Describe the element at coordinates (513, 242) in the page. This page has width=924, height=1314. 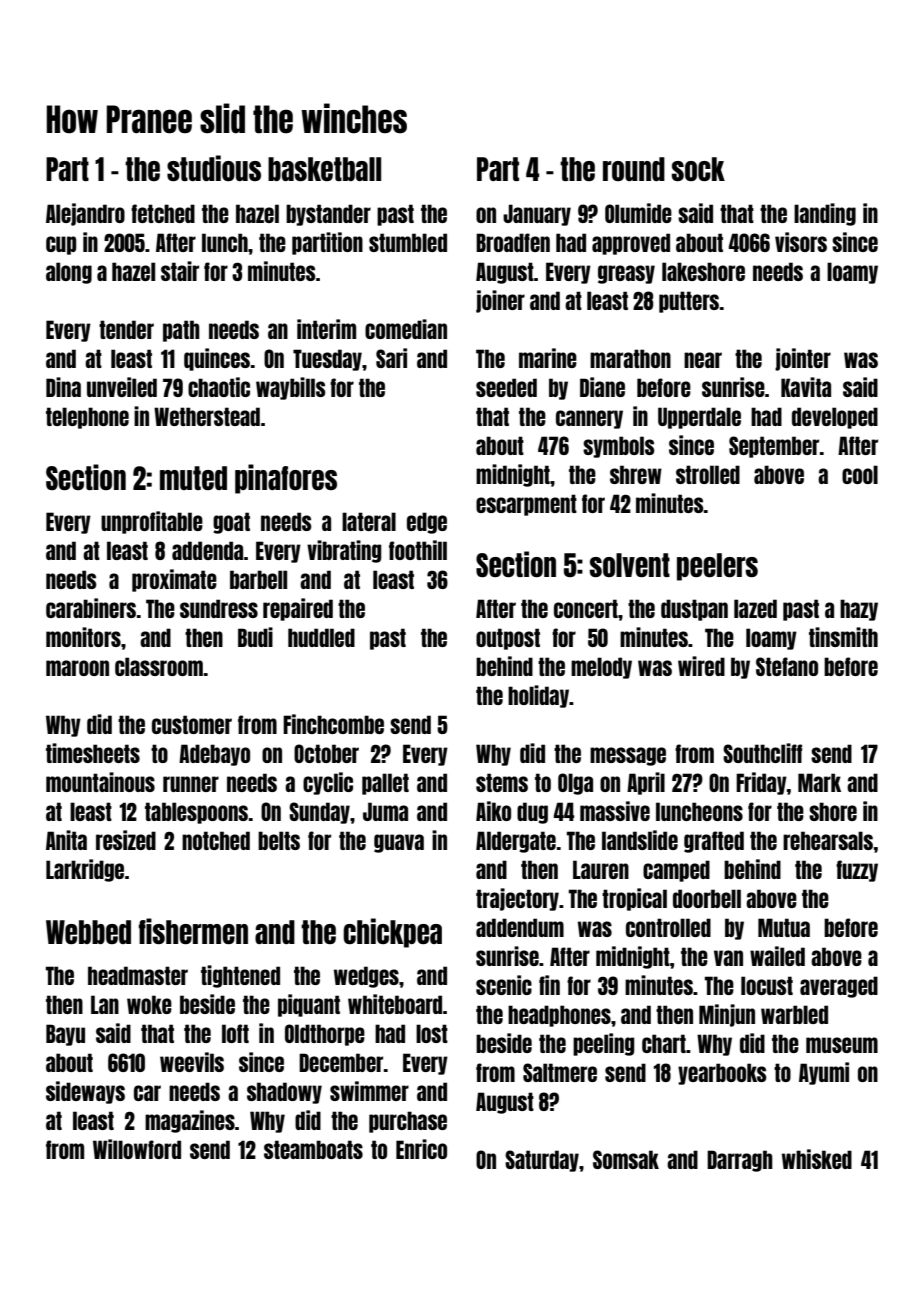
I see `Broadfen` at that location.
